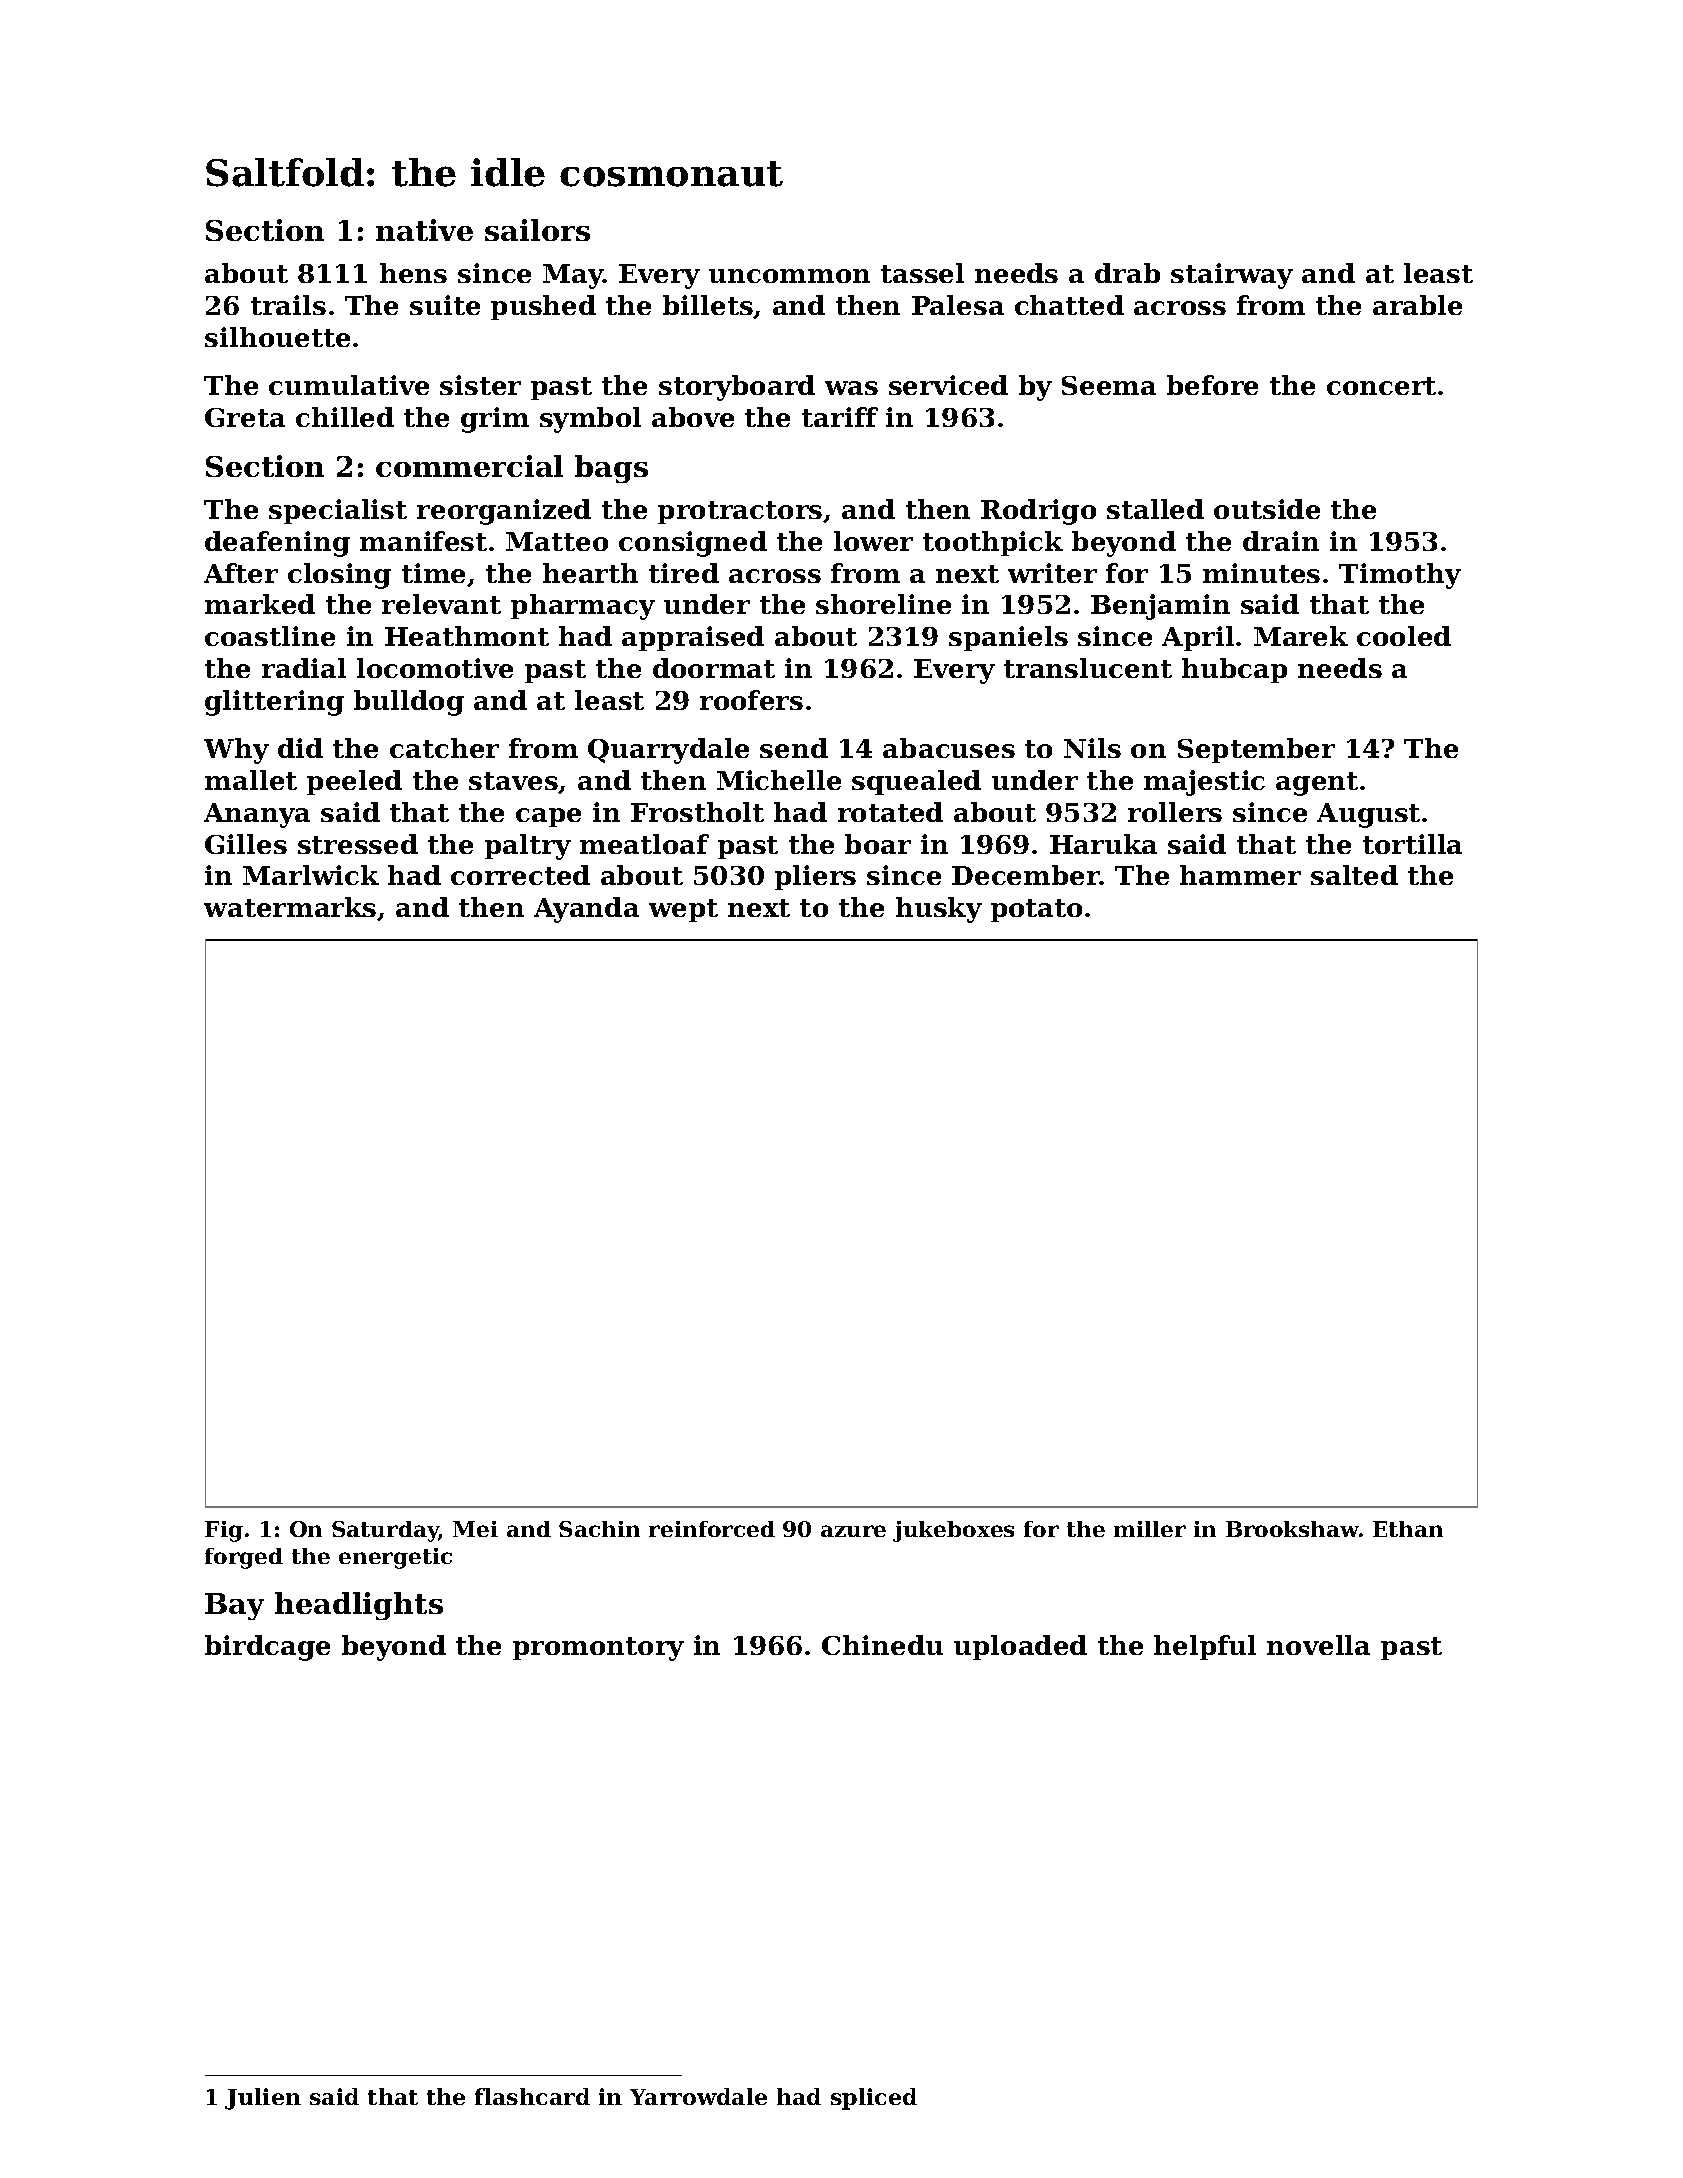 The image size is (1683, 2178). Describe the element at coordinates (789, 276) in the document. I see `uncommon` at that location.
